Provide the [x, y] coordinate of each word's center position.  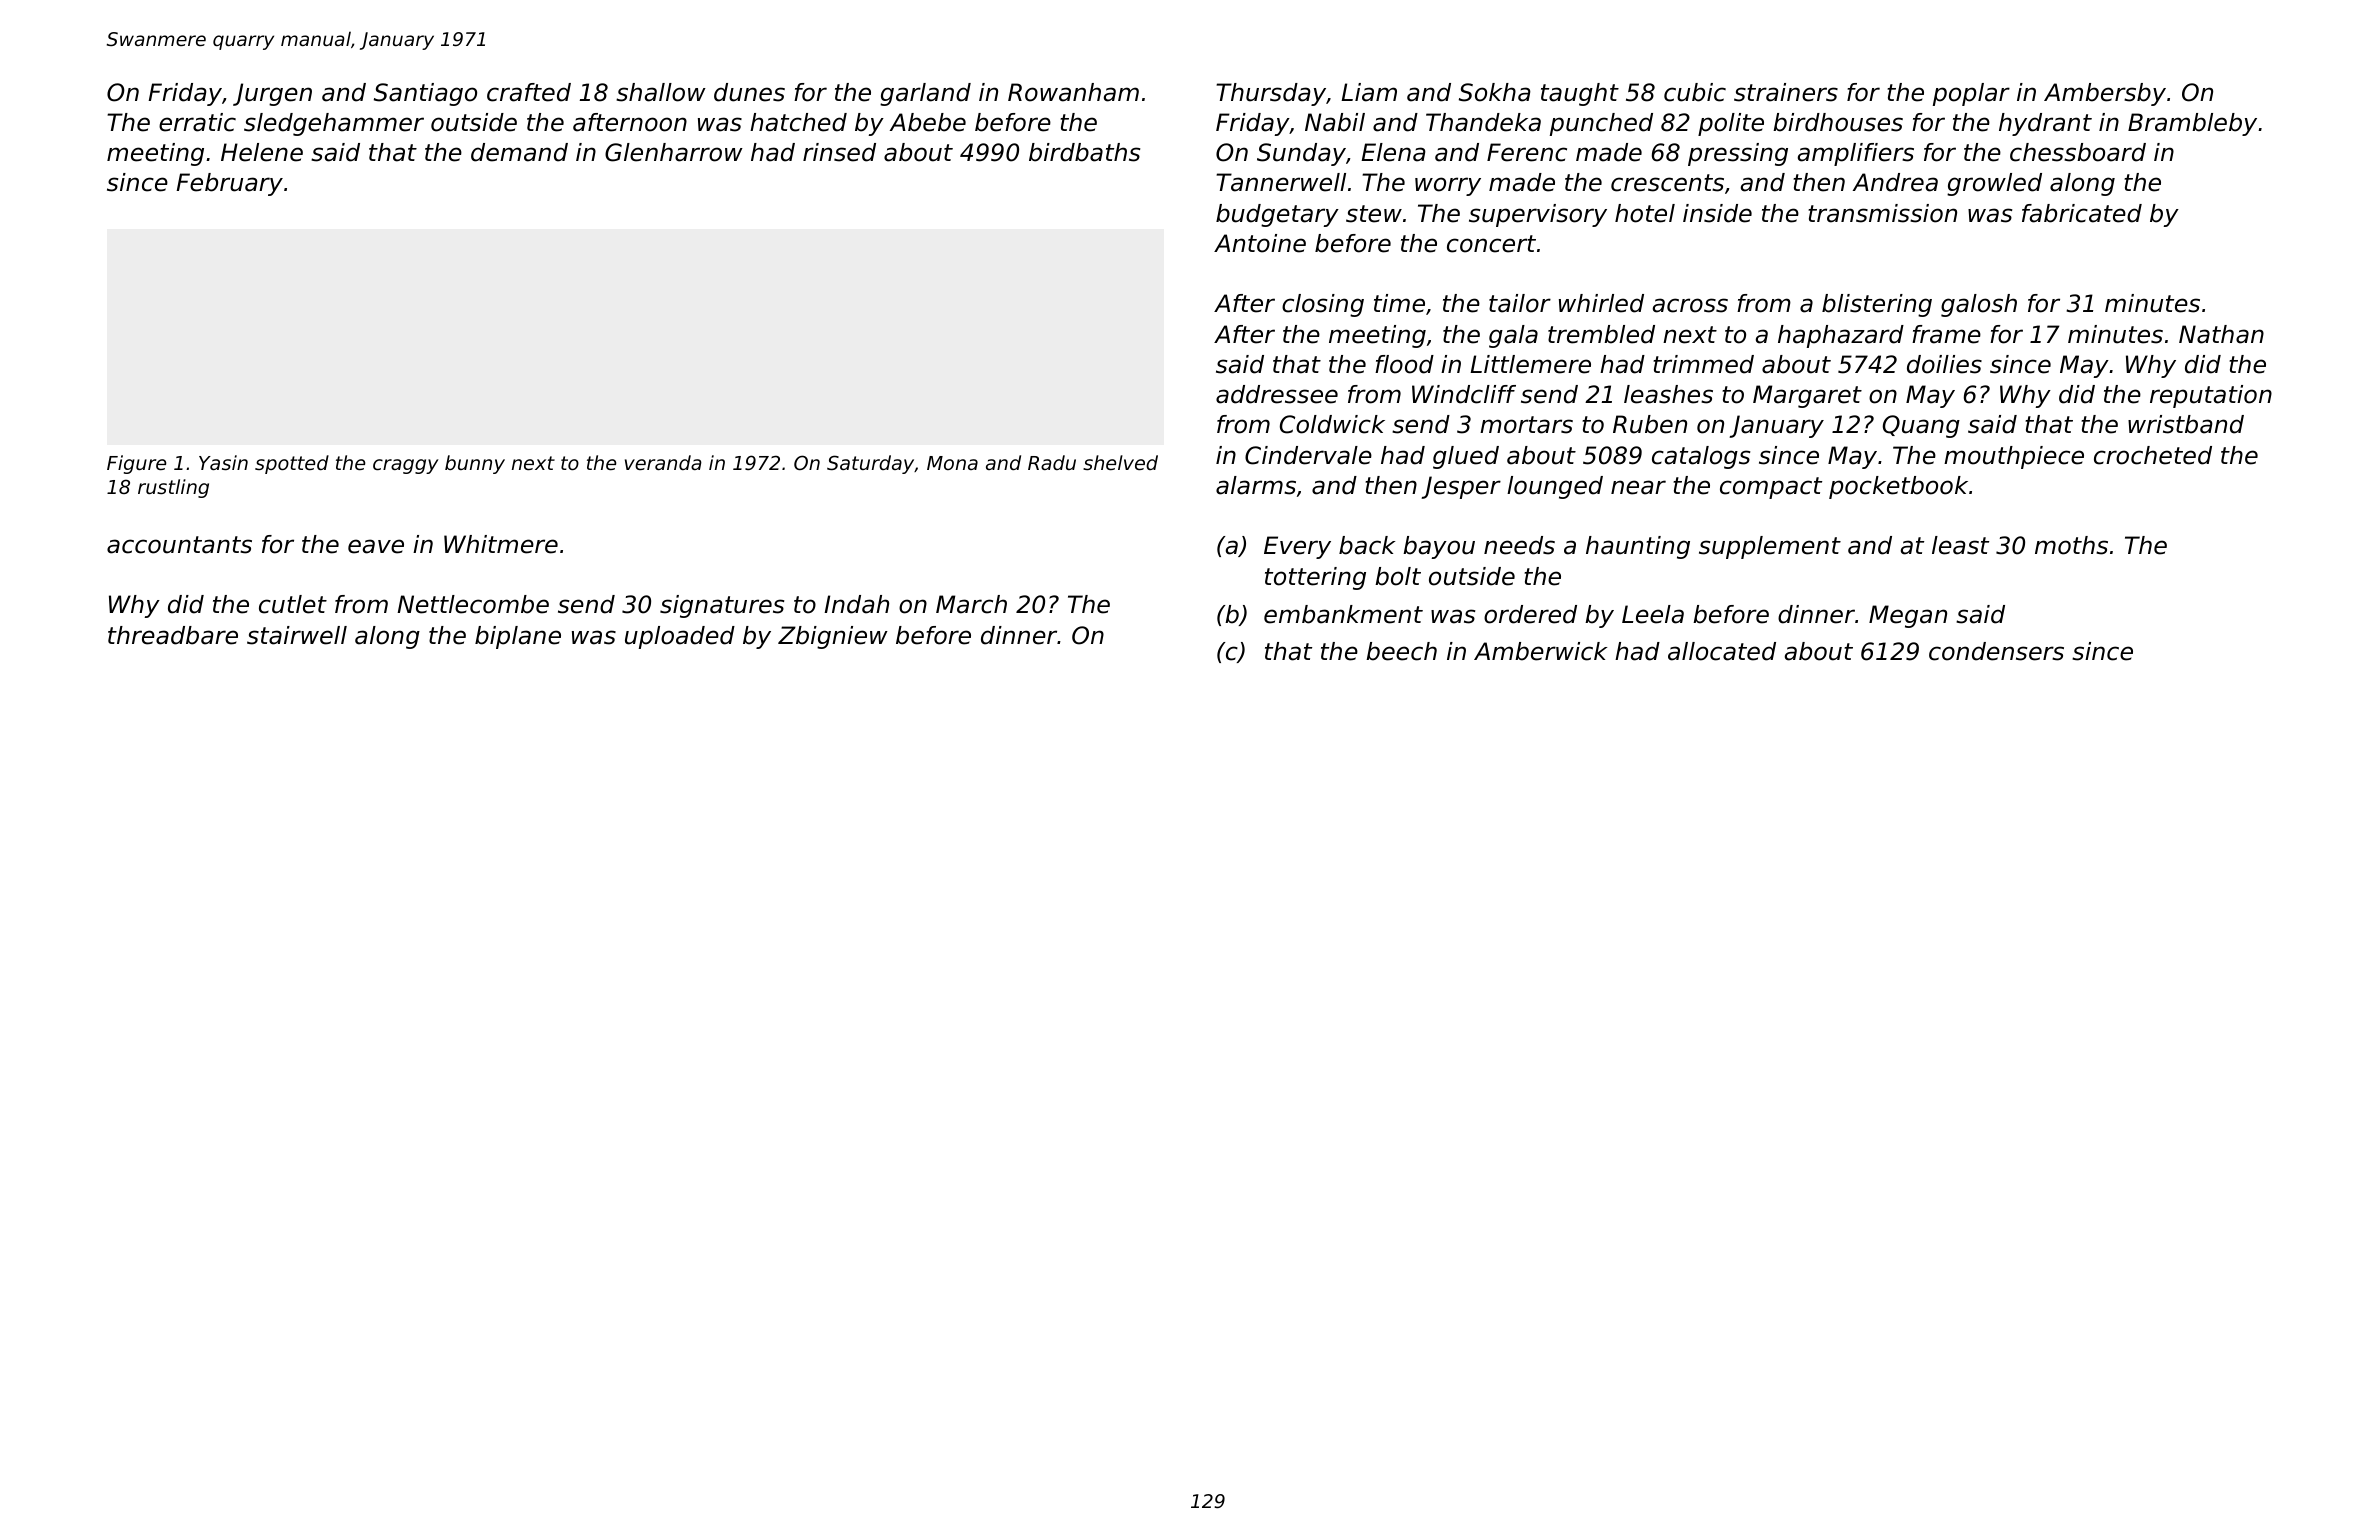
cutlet [293, 604]
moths [2071, 545]
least [1960, 545]
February [229, 184]
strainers [1786, 92]
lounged [1555, 487]
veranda [663, 462]
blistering [1877, 305]
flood [1404, 364]
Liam [1369, 92]
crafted [529, 92]
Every [1297, 547]
